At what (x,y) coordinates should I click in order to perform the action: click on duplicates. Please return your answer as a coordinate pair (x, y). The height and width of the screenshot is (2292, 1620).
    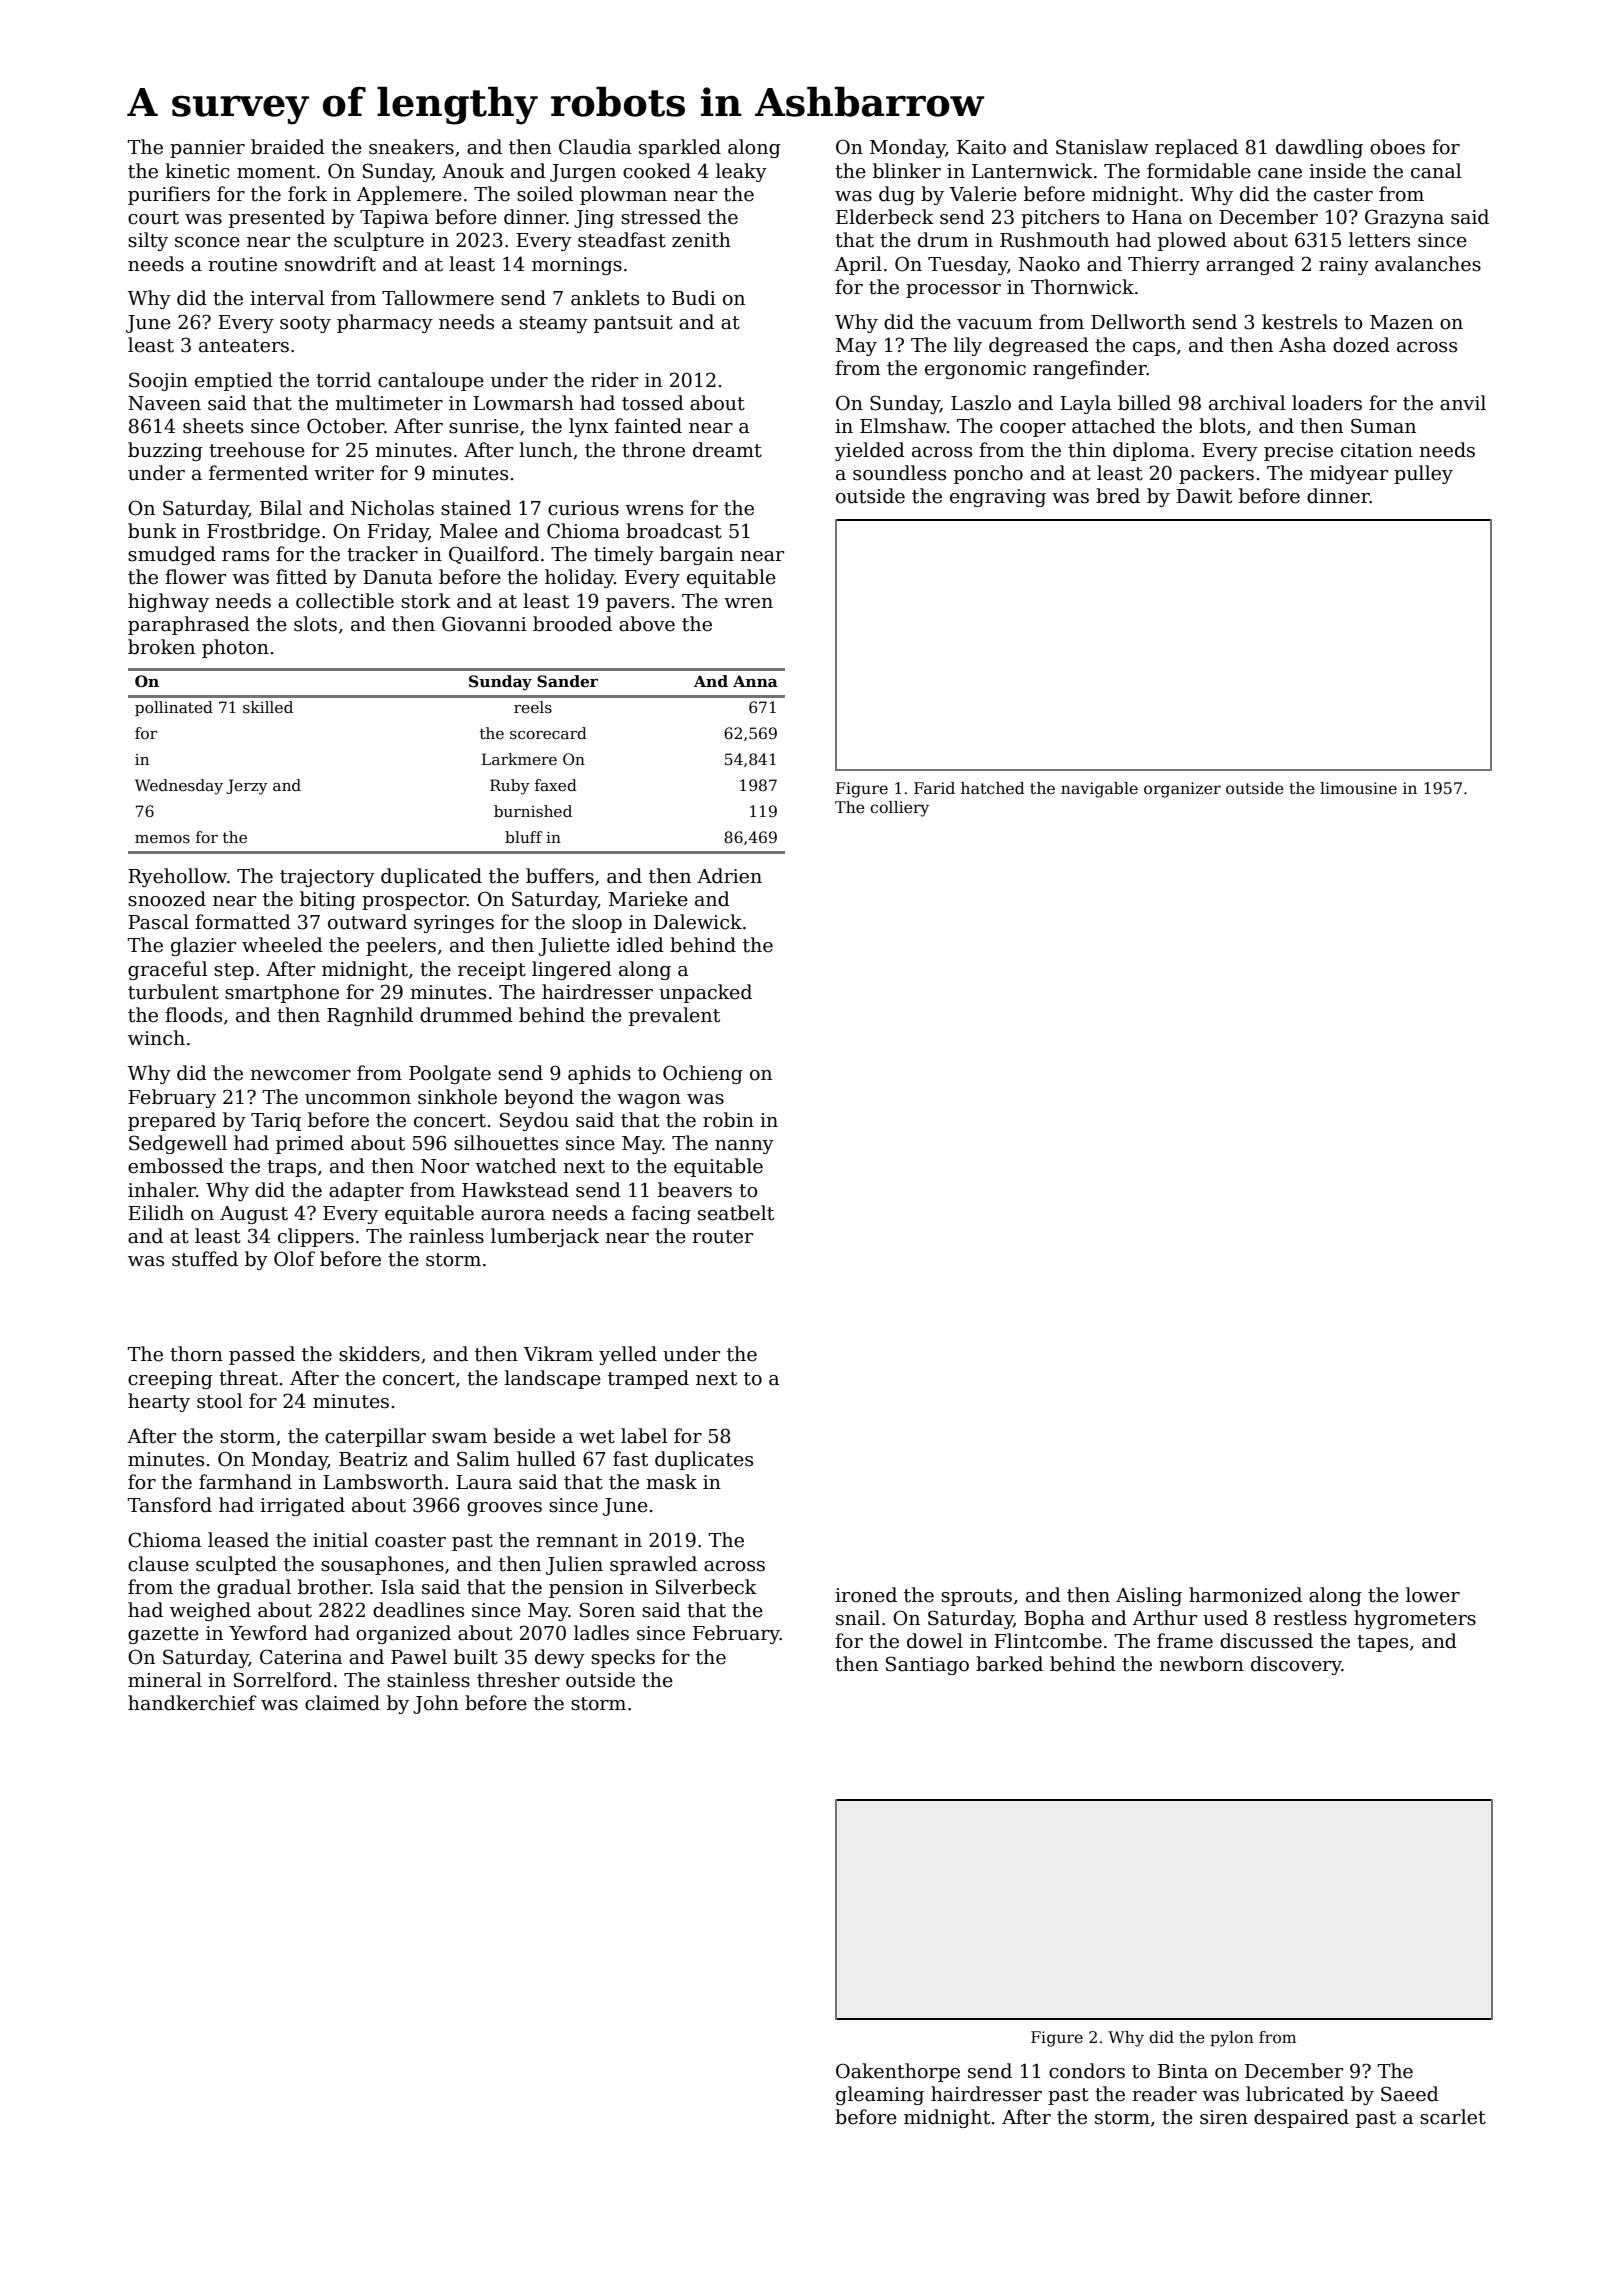
    Looking at the image, I should click on (704, 1460).
